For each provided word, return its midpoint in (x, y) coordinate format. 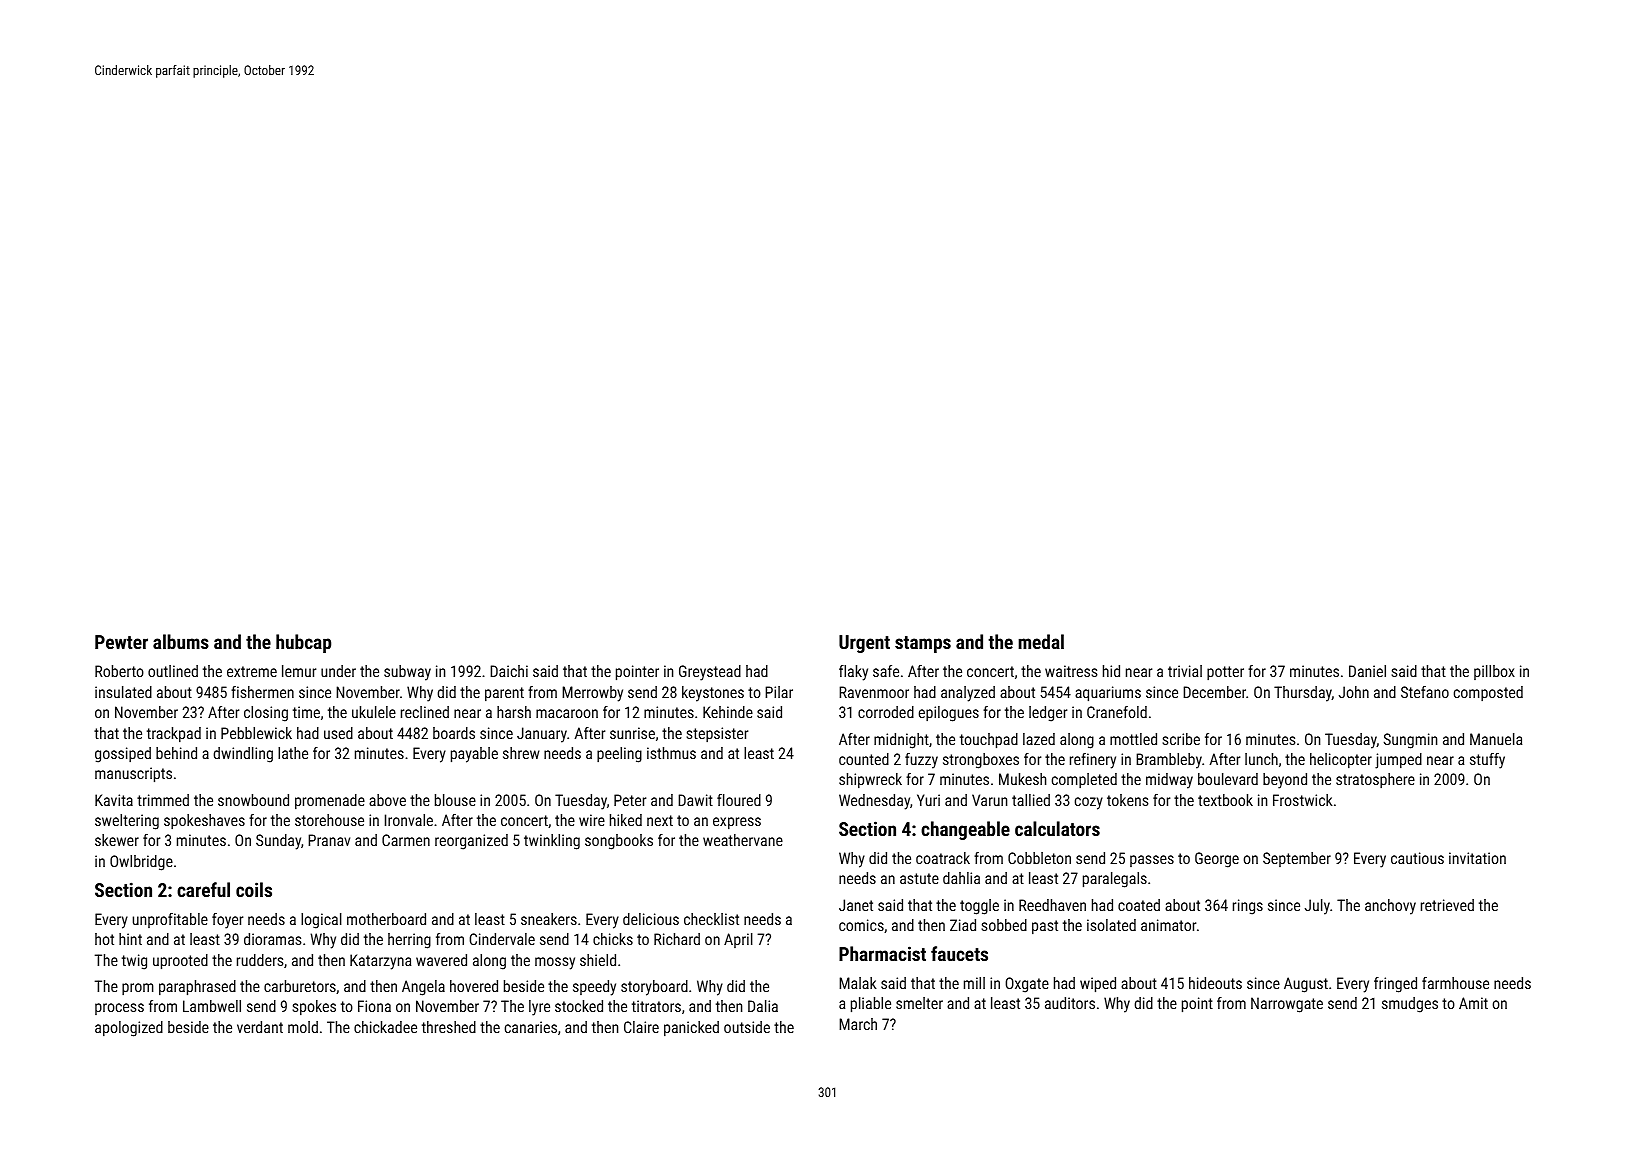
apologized (129, 1029)
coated (1139, 905)
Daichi (509, 671)
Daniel (1367, 671)
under (338, 671)
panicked (691, 1028)
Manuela (1496, 739)
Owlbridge (141, 863)
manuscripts (133, 775)
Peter (630, 800)
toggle (979, 907)
